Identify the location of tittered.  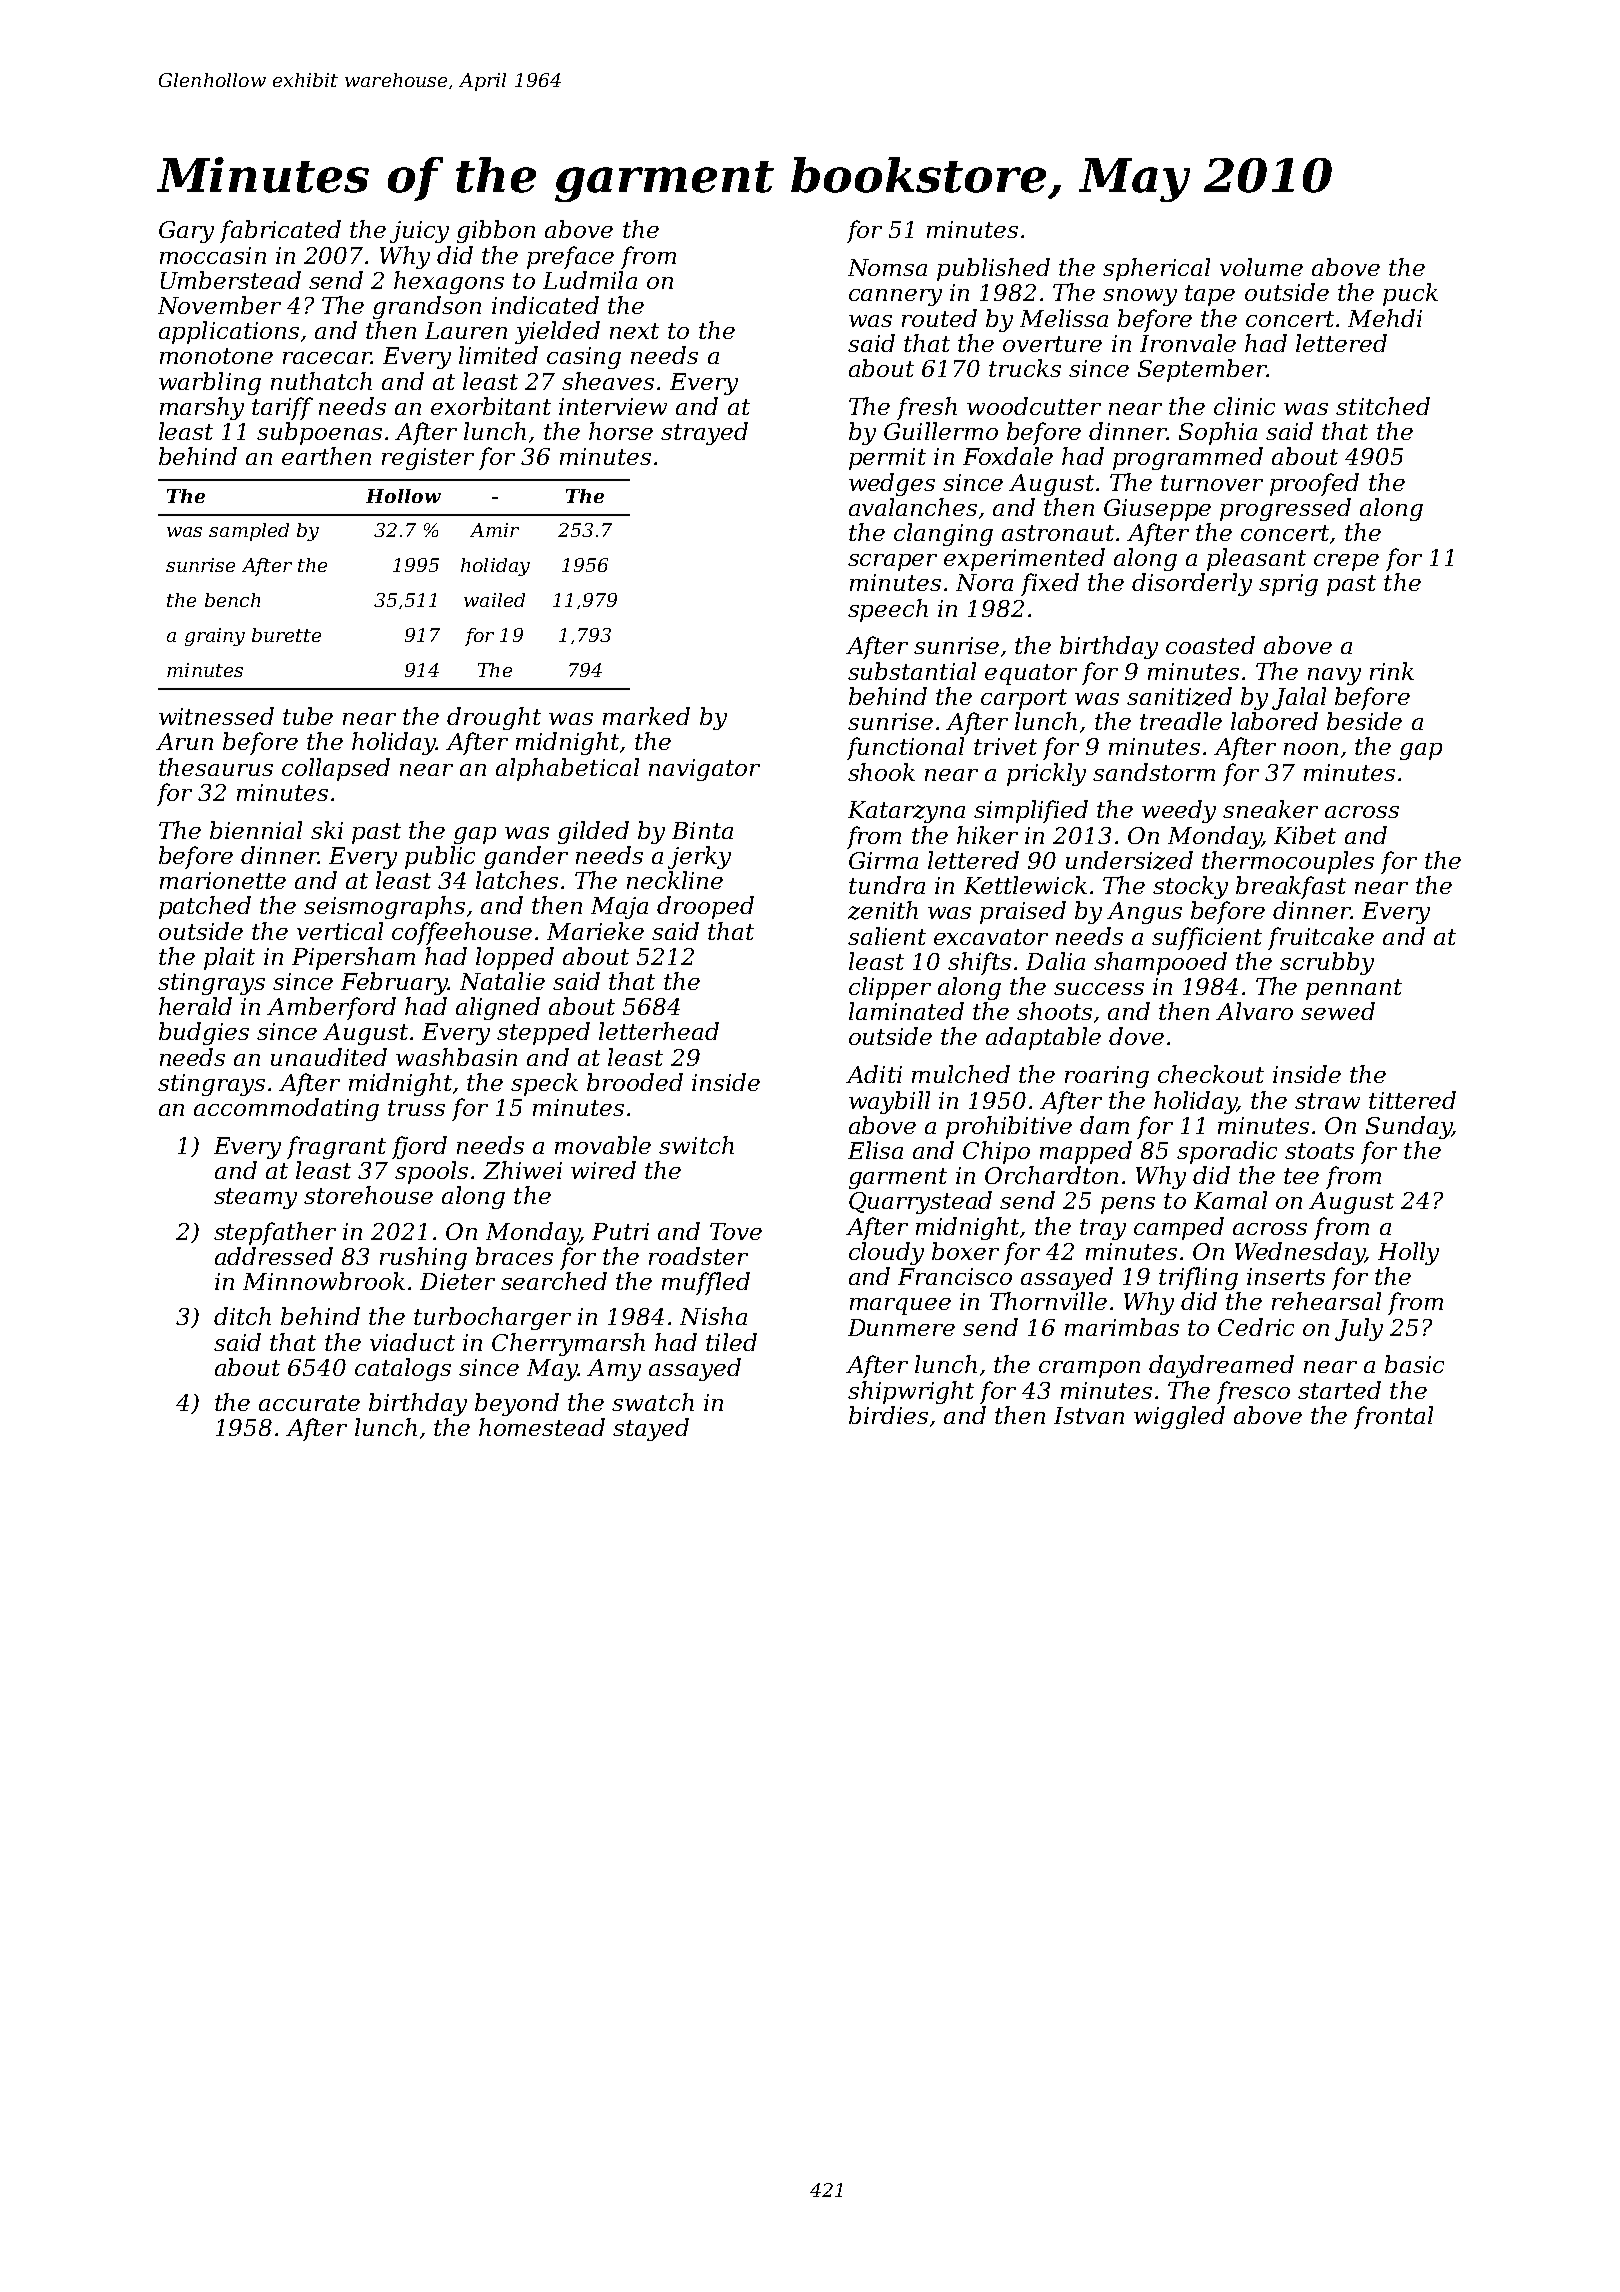
(1412, 1100).
